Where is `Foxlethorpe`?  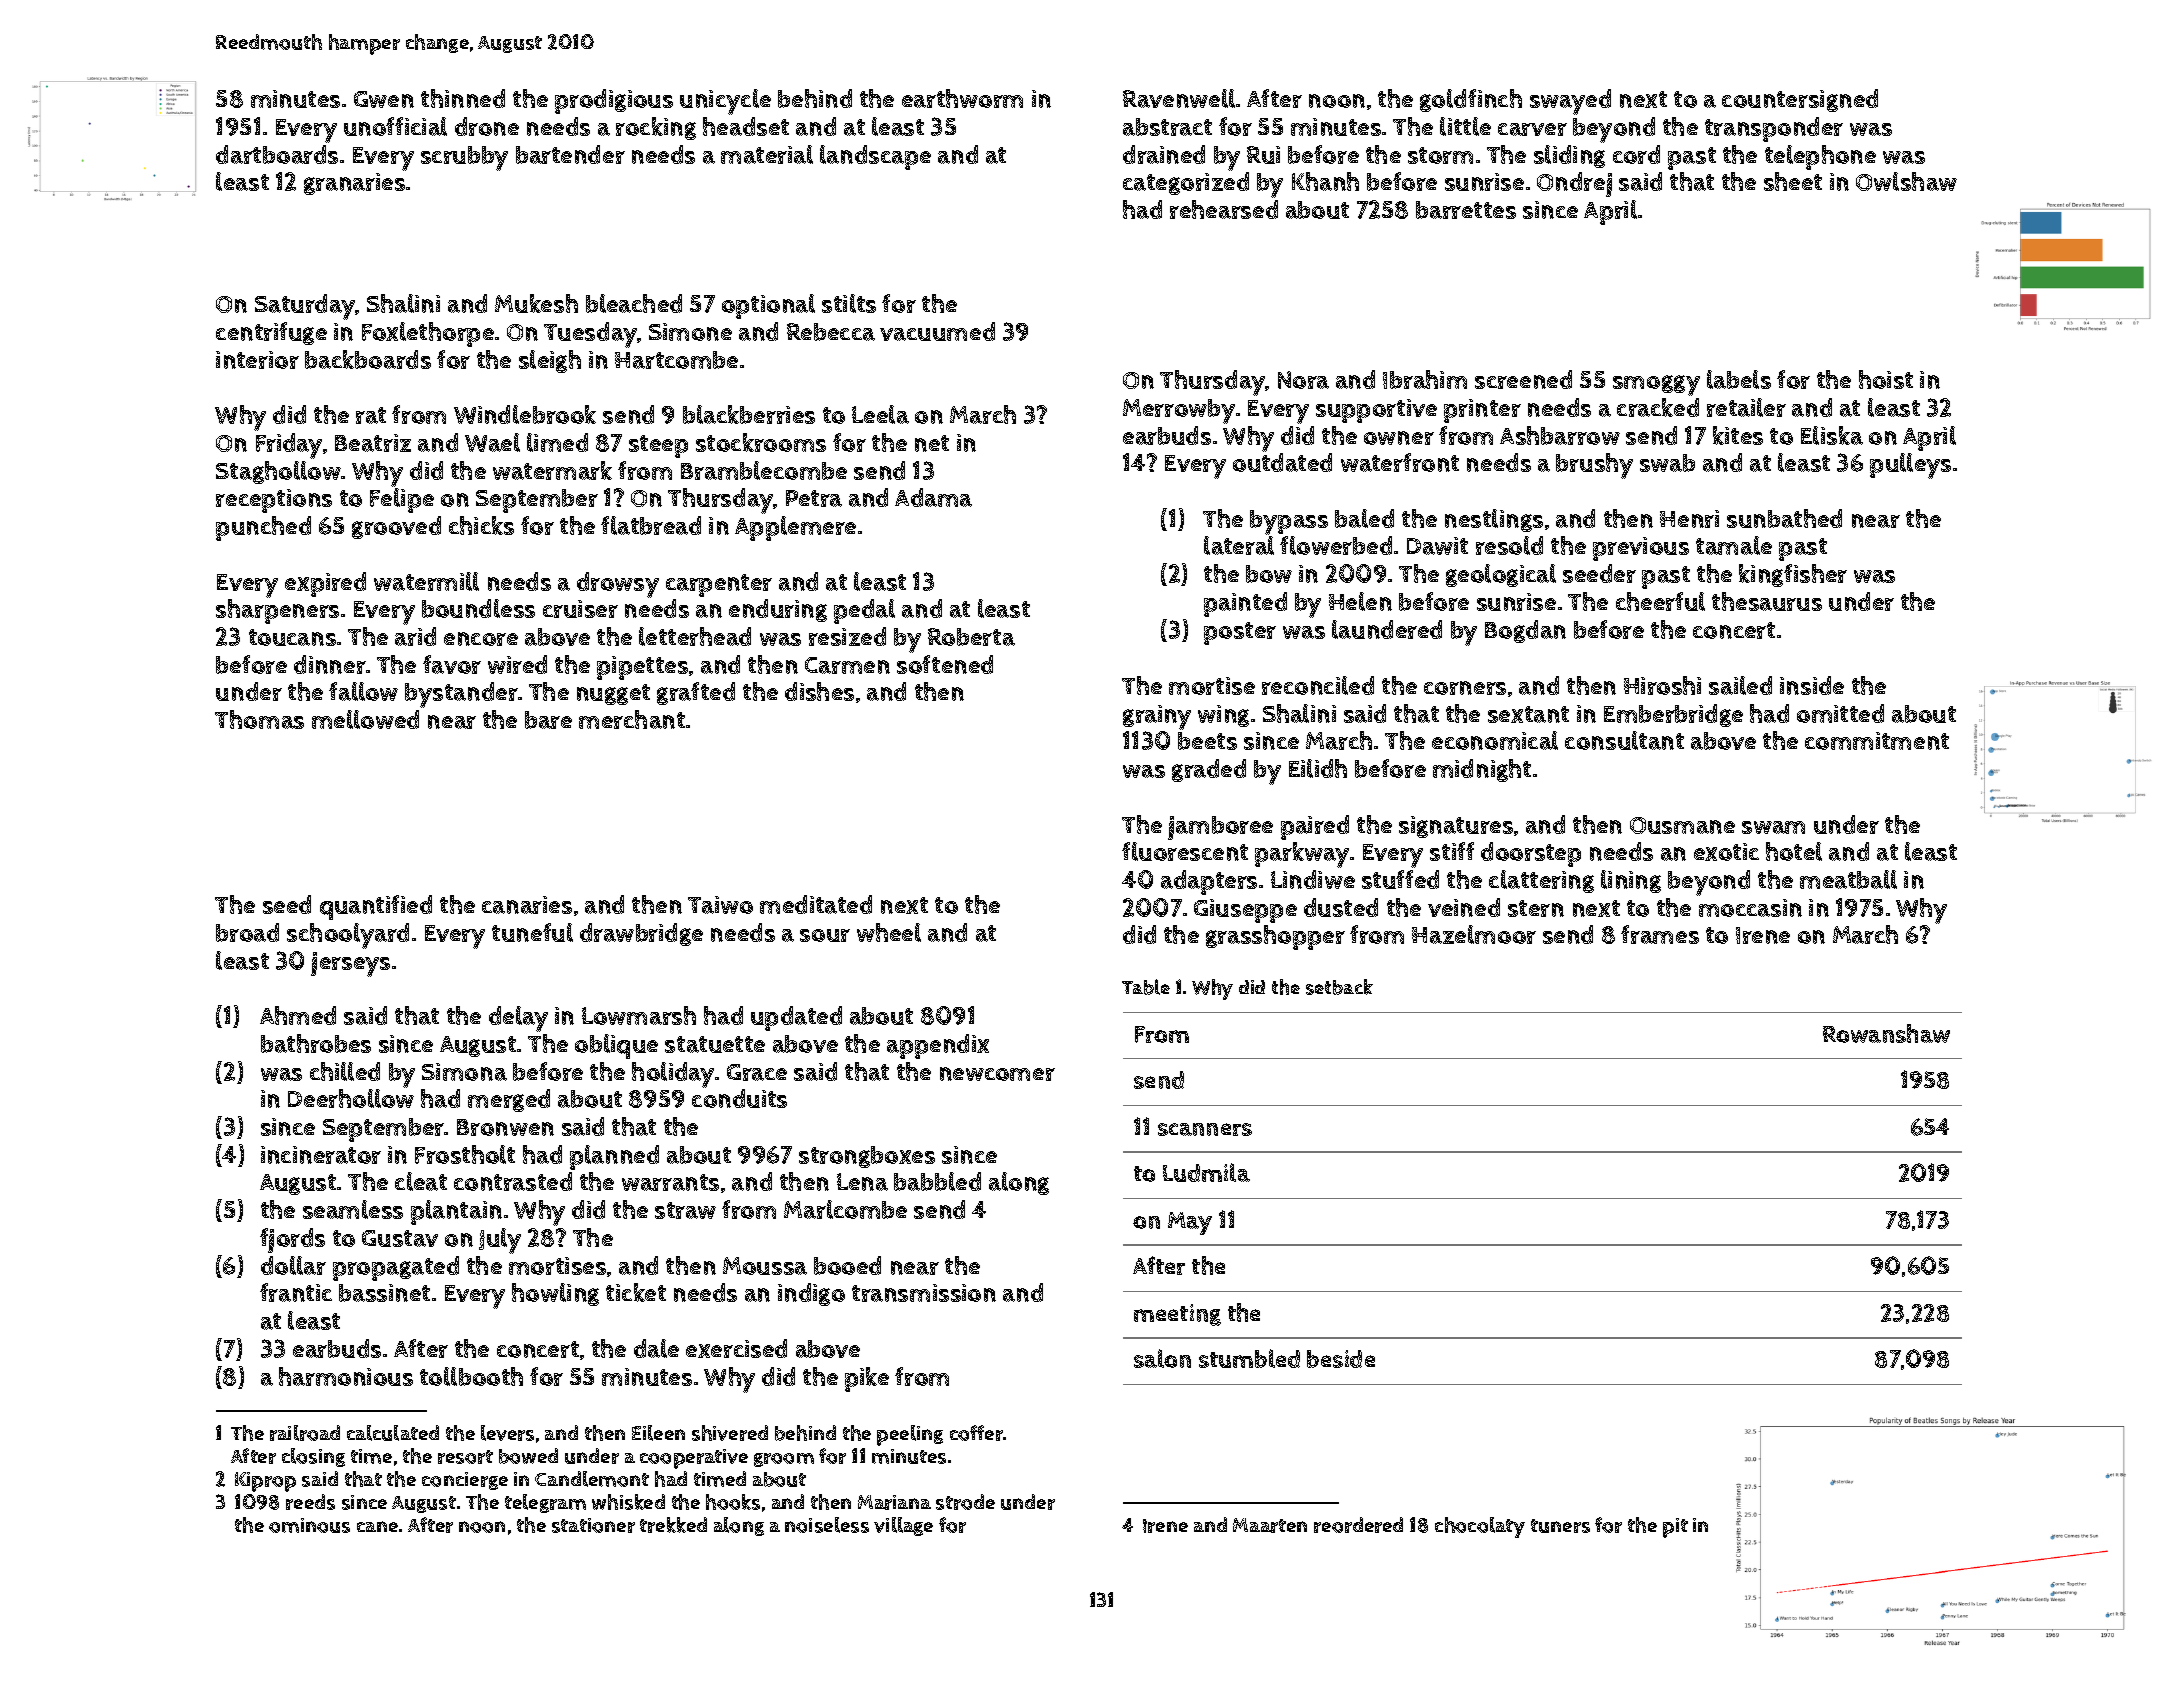 Foxlethorpe is located at coordinates (428, 334).
